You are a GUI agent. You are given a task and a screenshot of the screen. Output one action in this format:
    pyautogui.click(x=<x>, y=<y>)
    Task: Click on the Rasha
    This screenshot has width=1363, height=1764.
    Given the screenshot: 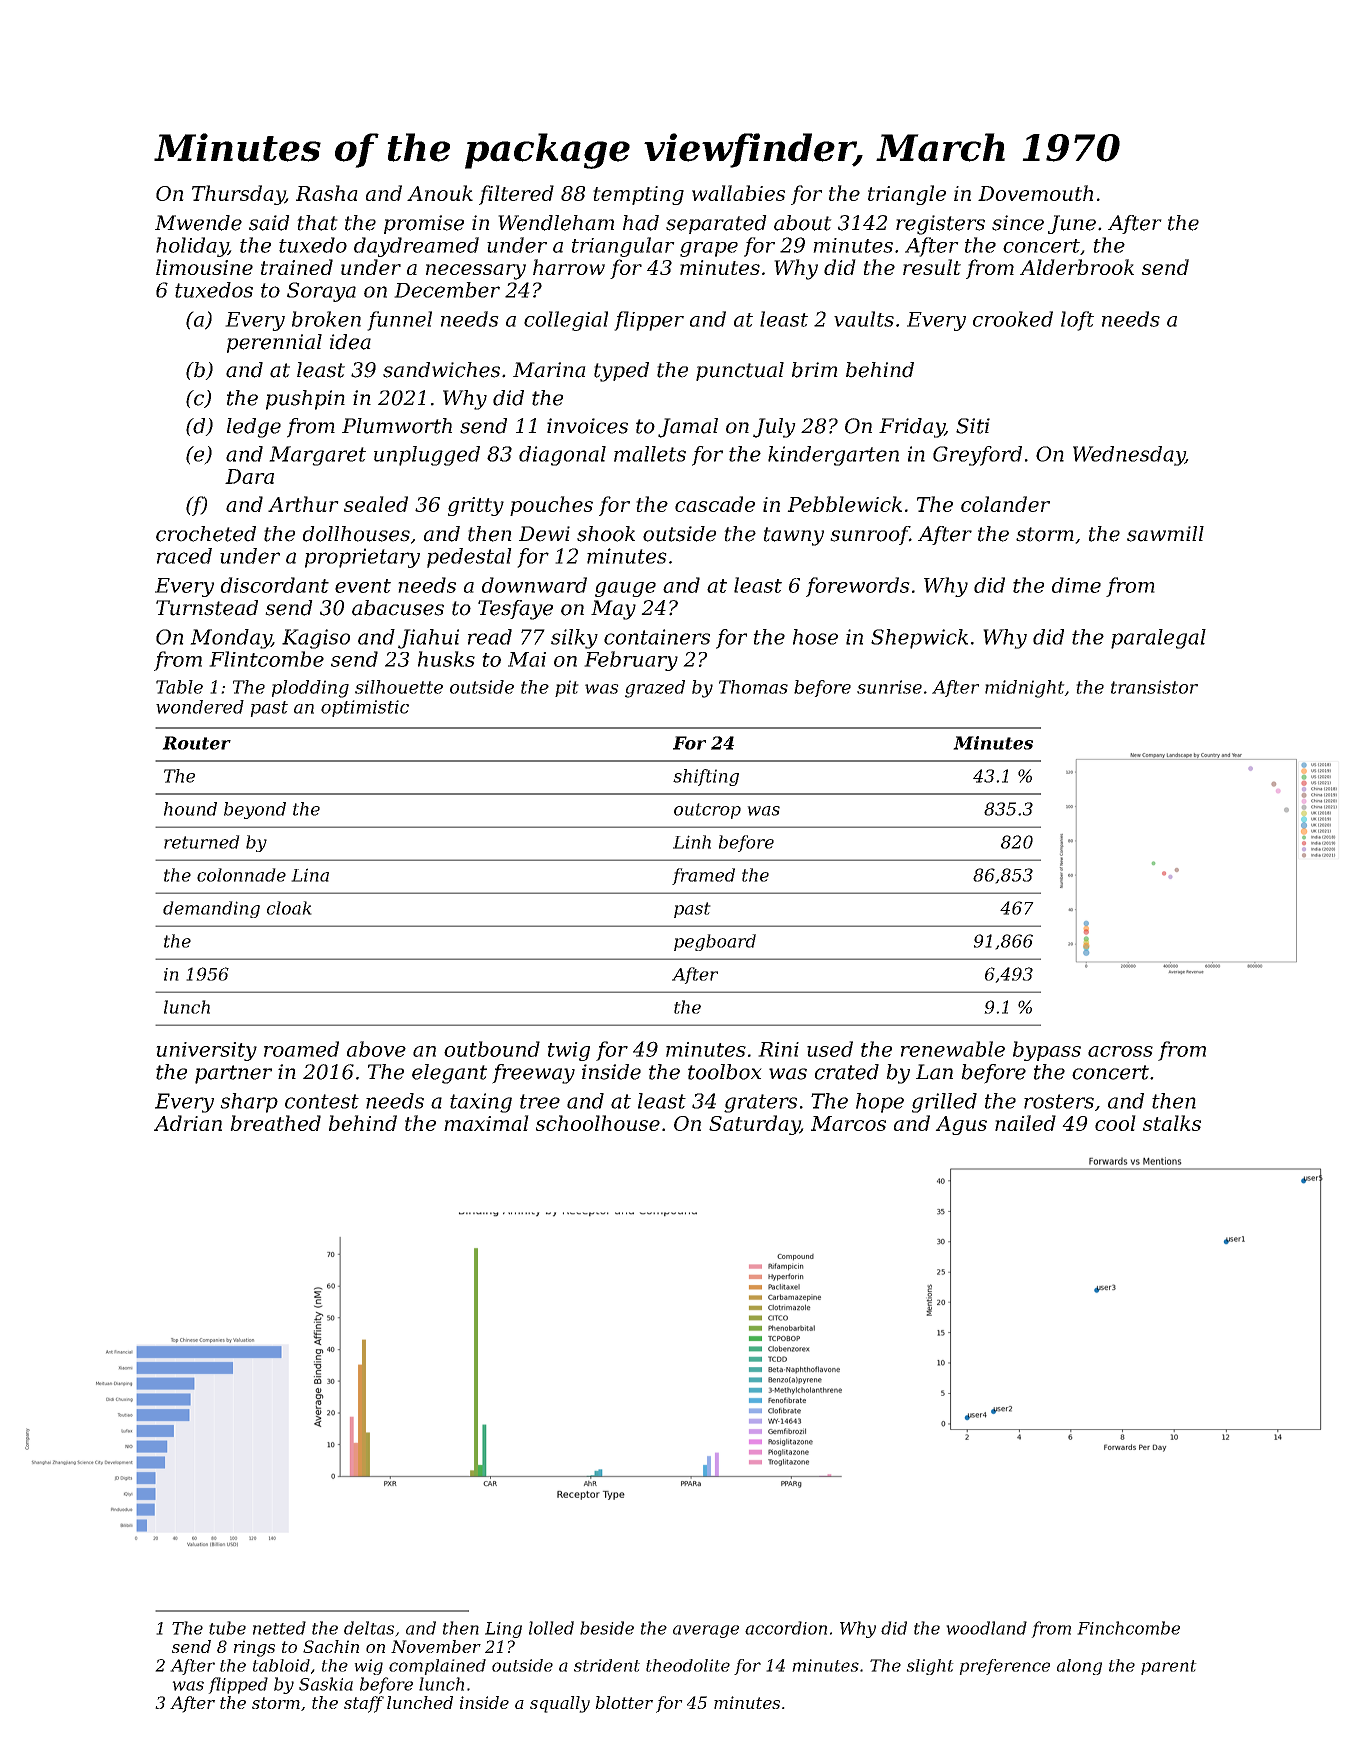 What is the action you would take?
    pyautogui.click(x=327, y=193)
